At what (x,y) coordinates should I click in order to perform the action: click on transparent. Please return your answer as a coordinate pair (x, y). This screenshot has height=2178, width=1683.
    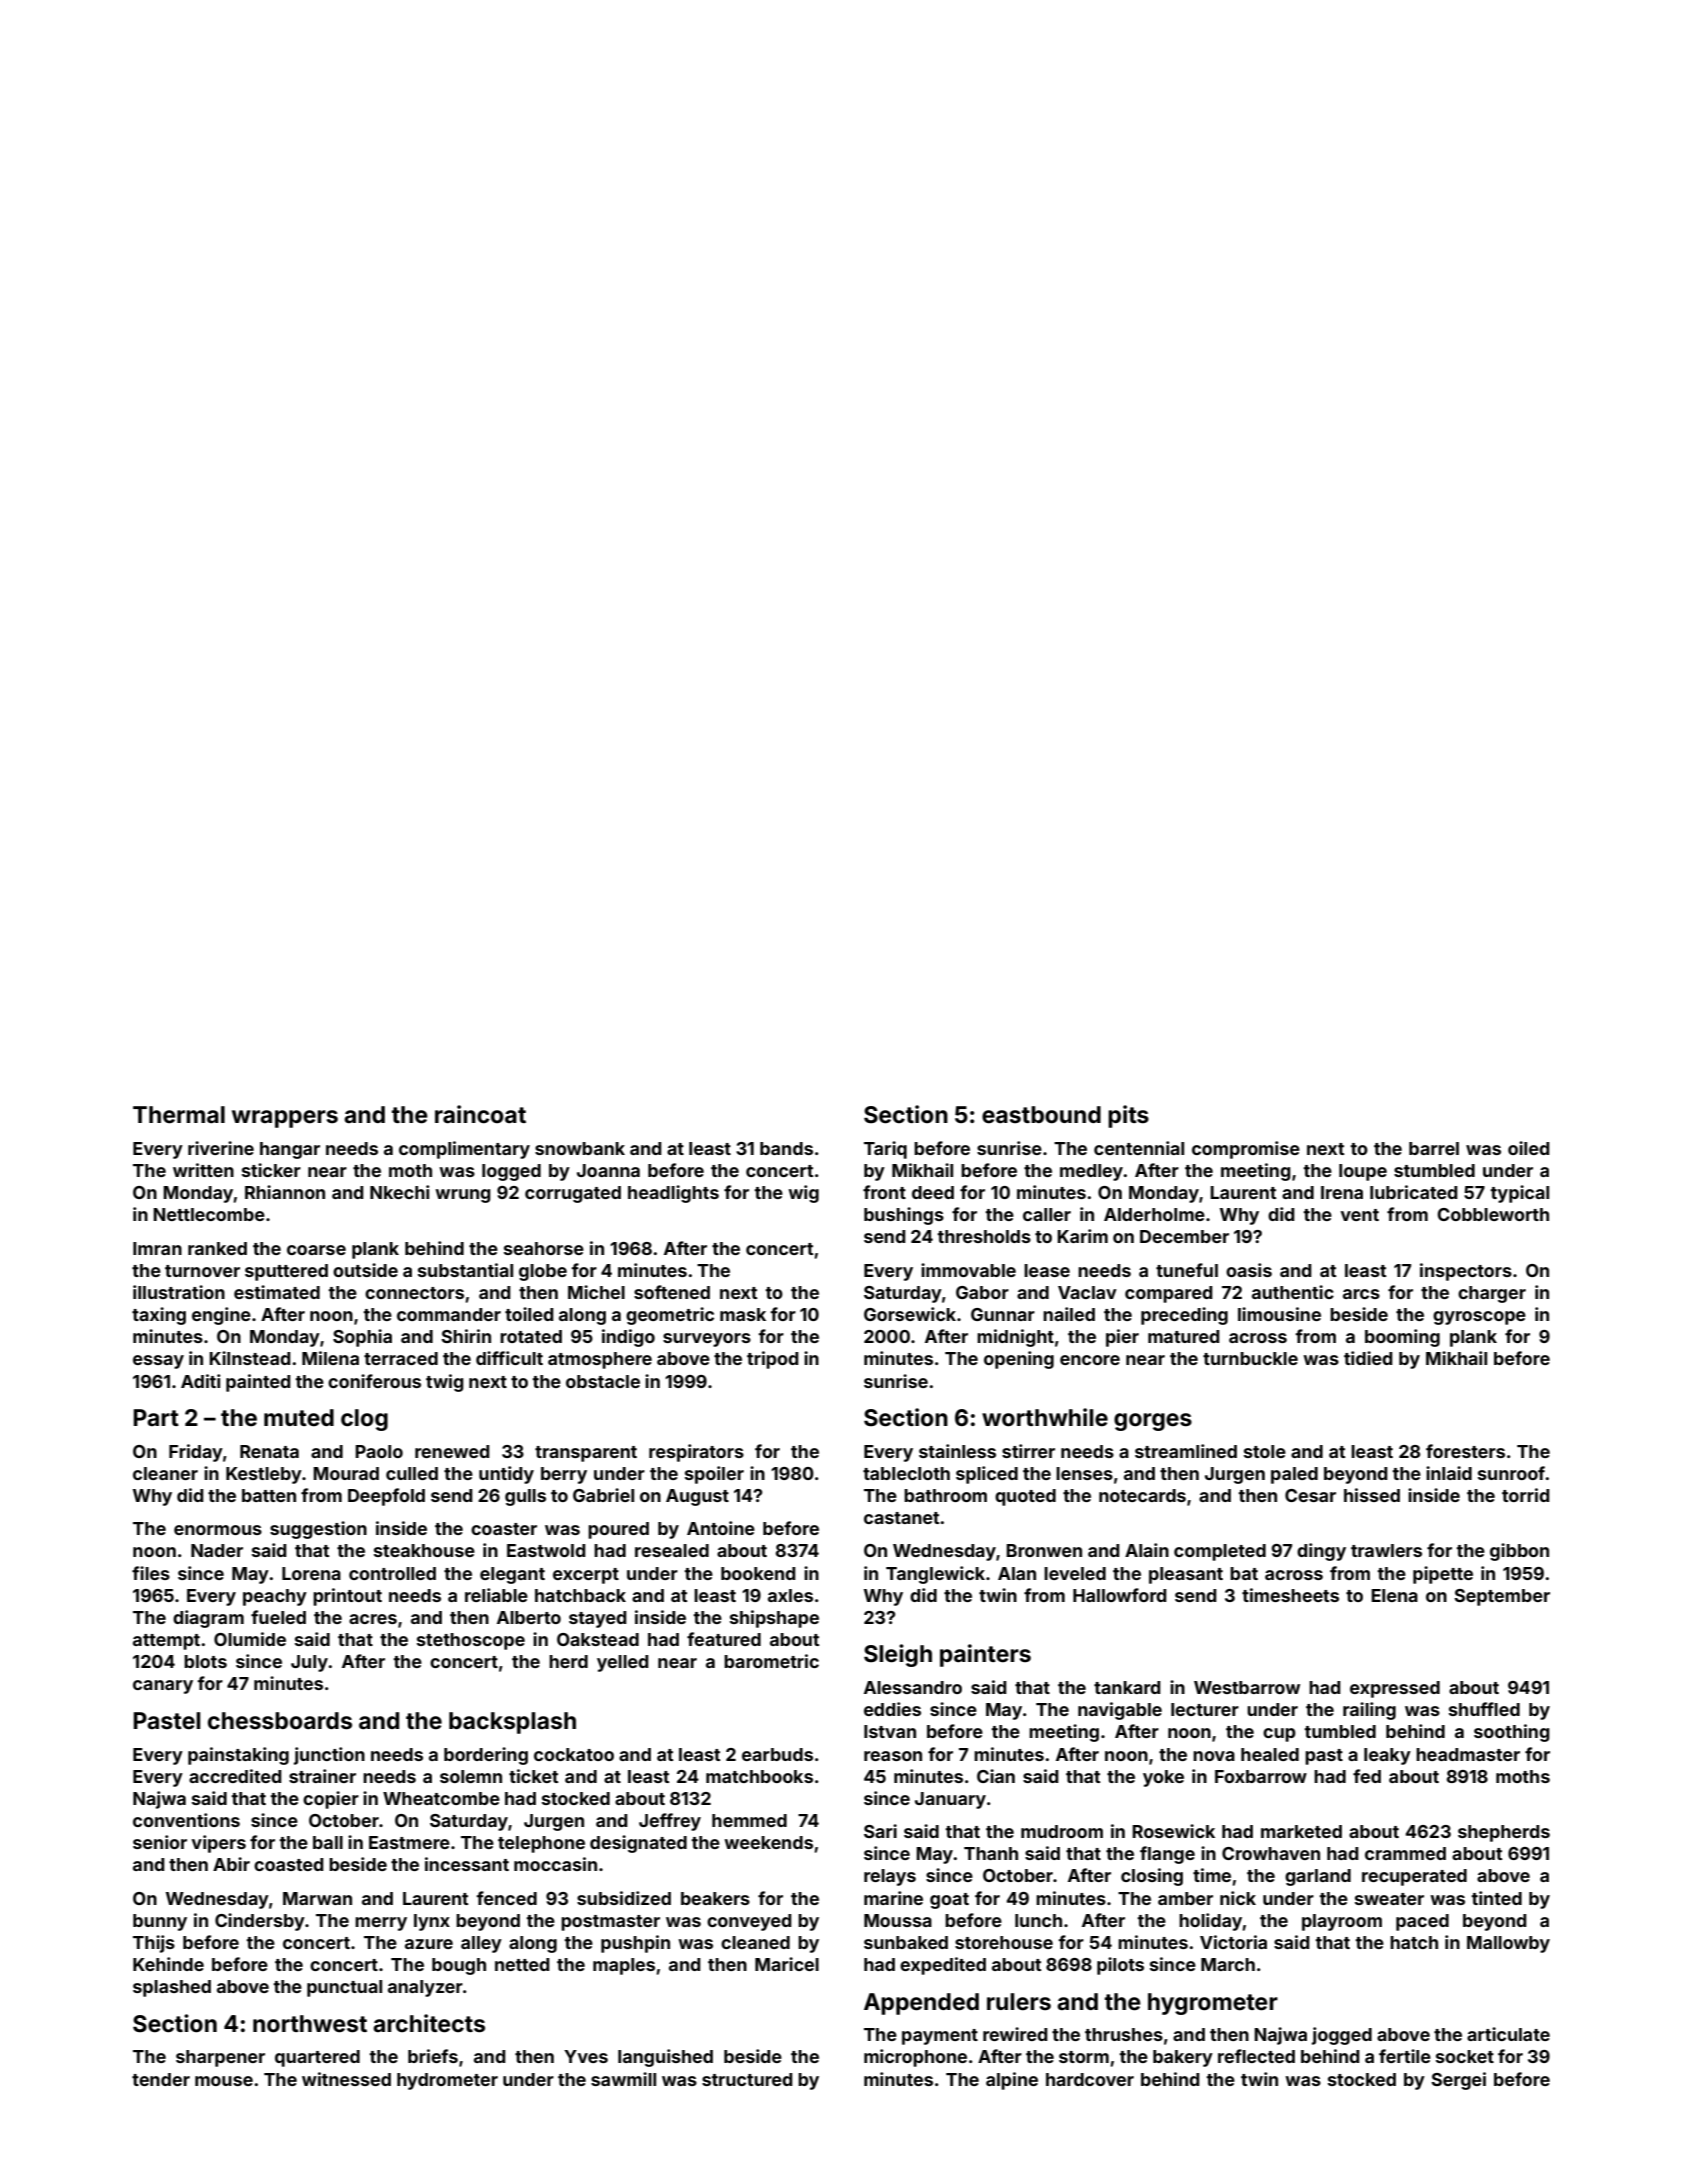
    Looking at the image, I should click on (586, 1454).
